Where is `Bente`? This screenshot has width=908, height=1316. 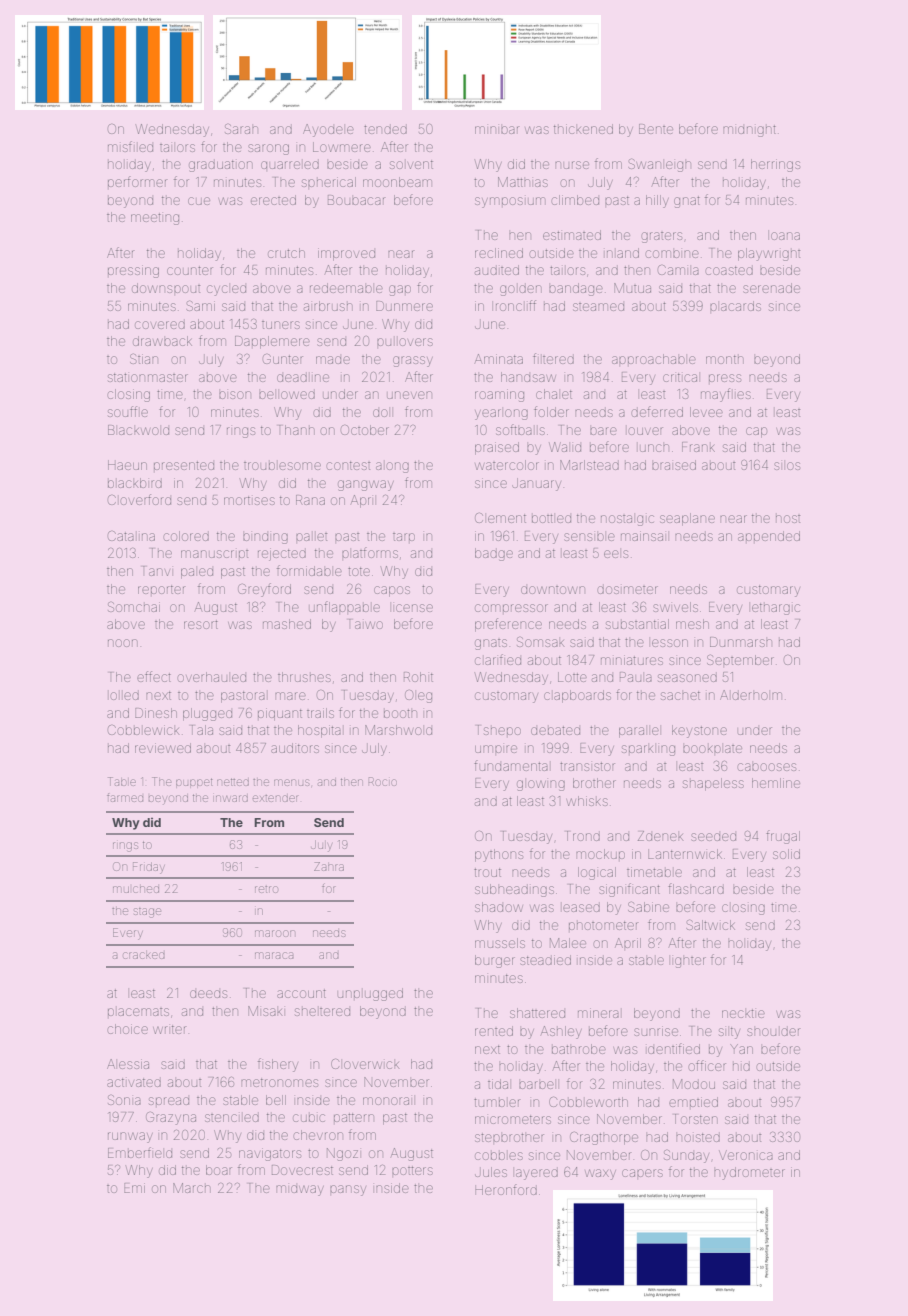 Bente is located at coordinates (656, 129).
